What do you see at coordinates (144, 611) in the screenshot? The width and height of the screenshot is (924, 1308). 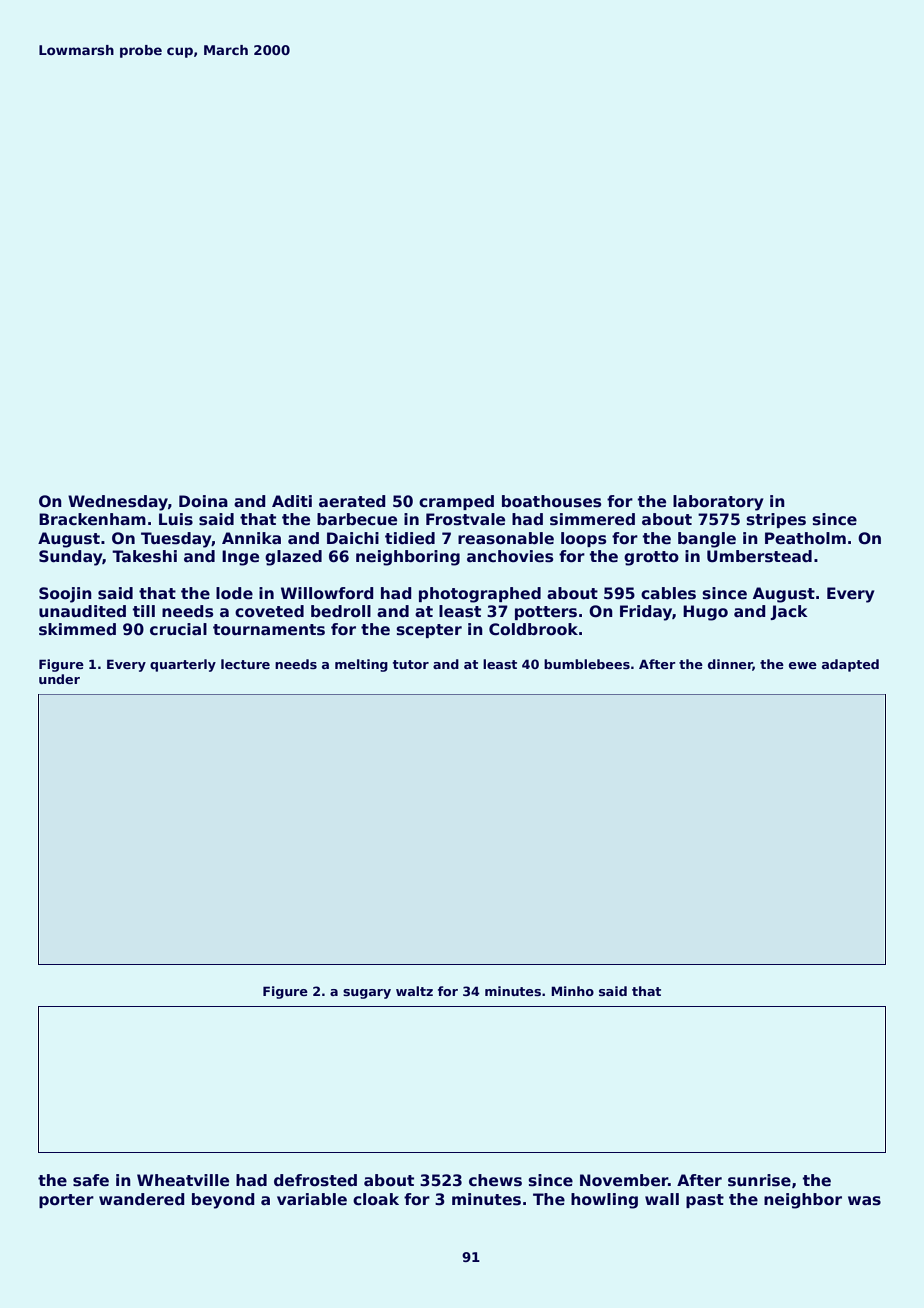 I see `till` at bounding box center [144, 611].
